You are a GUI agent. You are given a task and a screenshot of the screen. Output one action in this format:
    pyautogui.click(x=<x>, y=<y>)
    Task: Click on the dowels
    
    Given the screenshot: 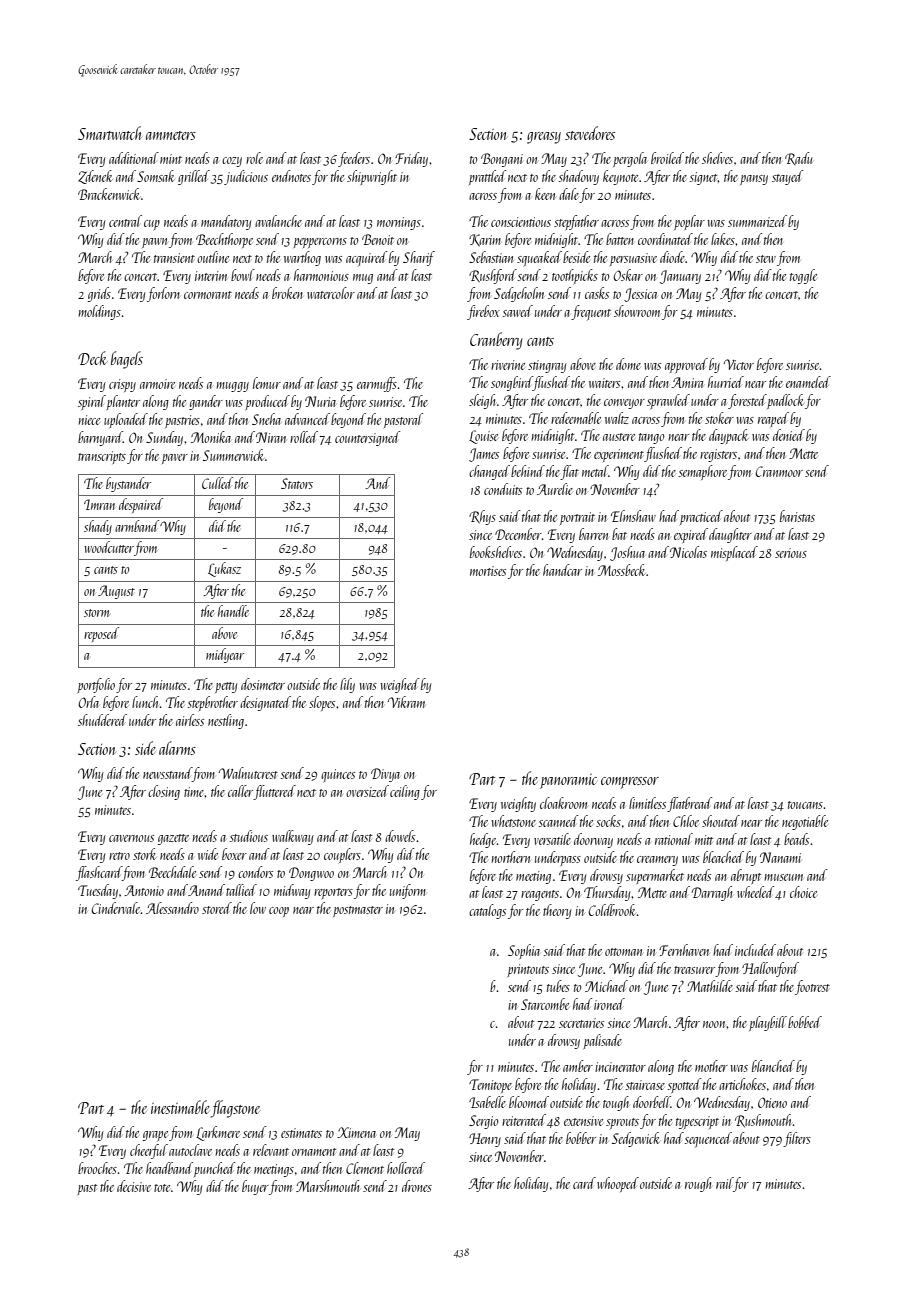 What is the action you would take?
    pyautogui.click(x=400, y=836)
